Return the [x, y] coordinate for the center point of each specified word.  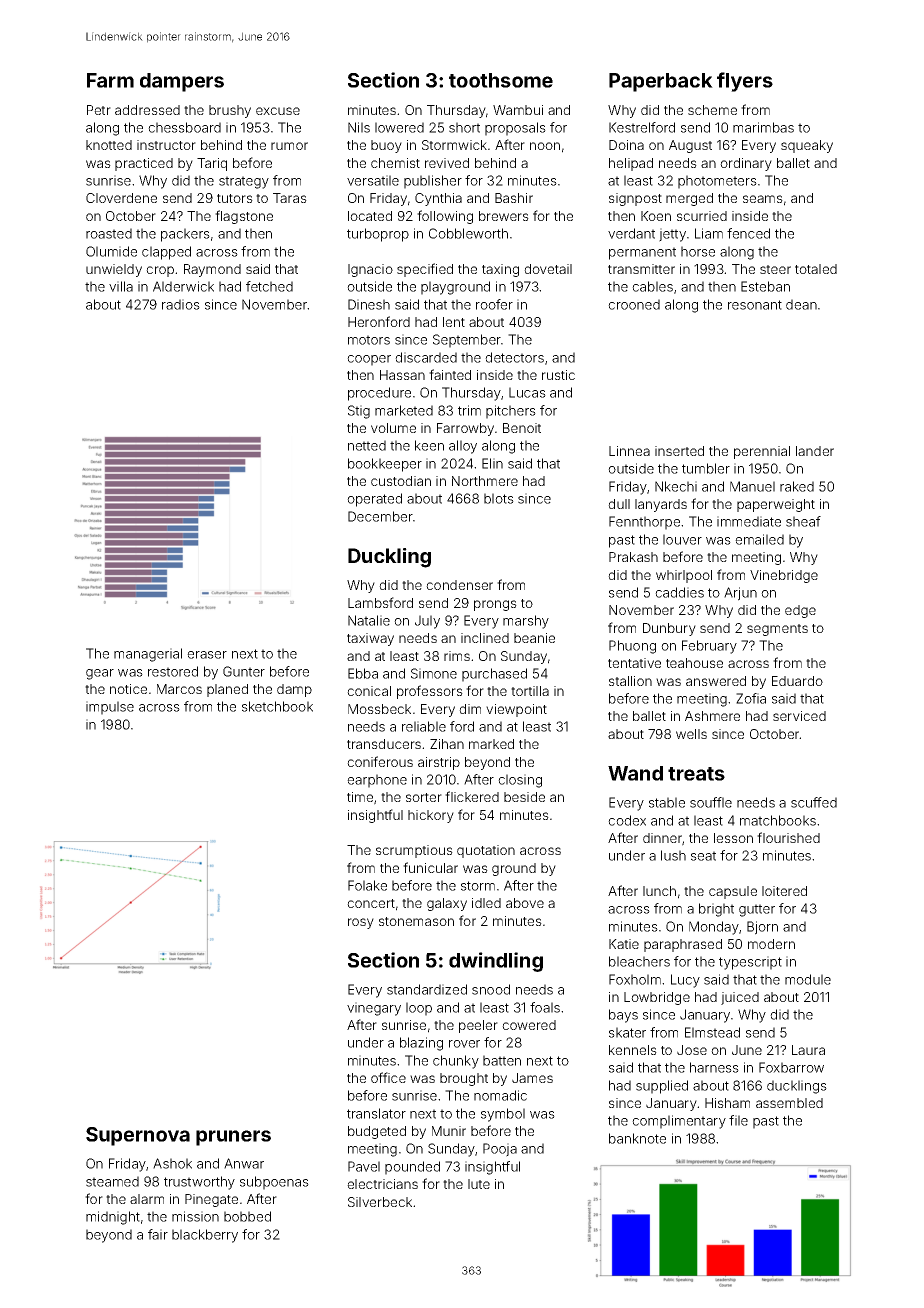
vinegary [374, 1009]
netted [367, 445]
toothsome [501, 80]
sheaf [803, 521]
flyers [745, 82]
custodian [401, 481]
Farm [110, 80]
